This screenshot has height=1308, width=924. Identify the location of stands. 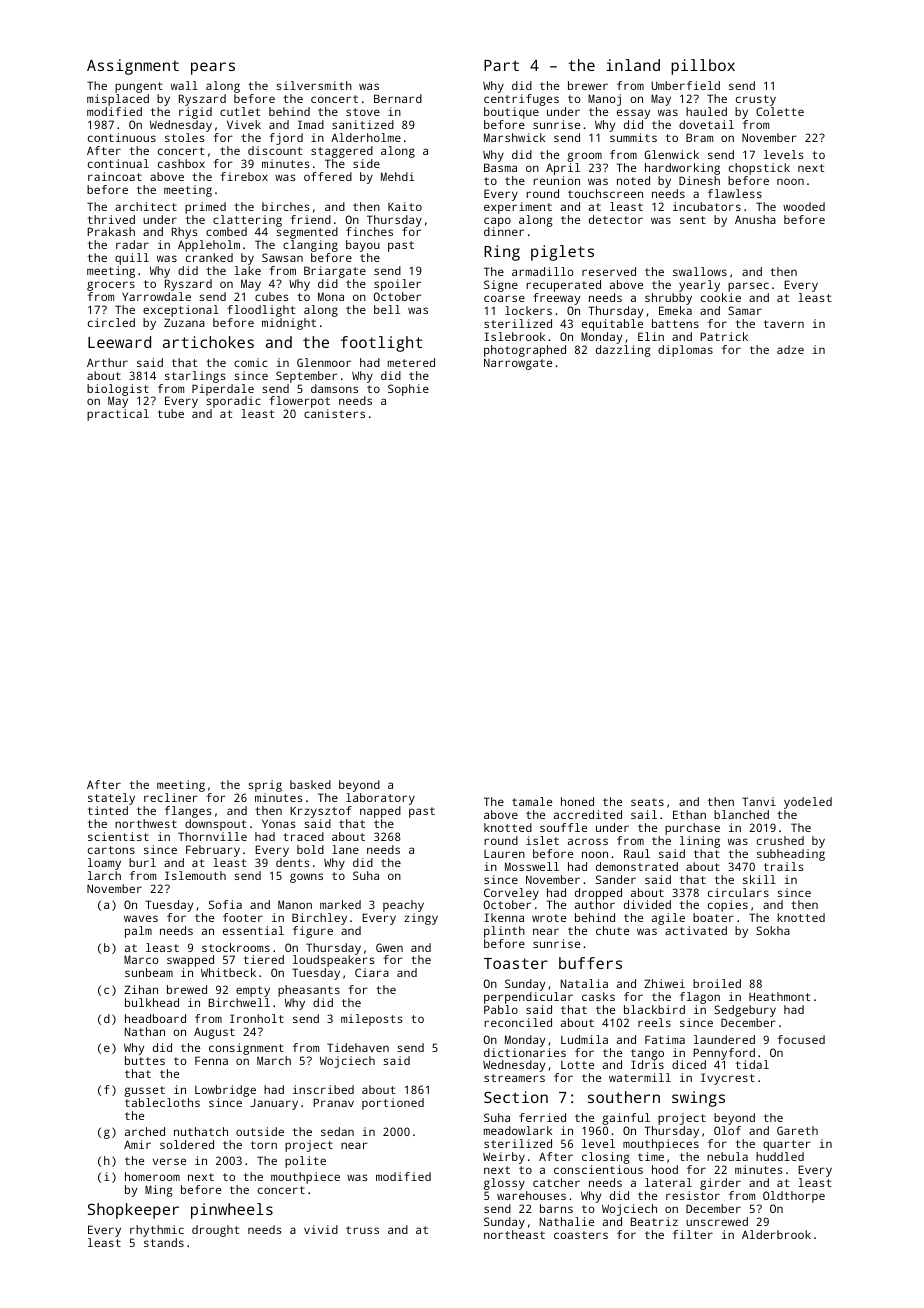
(164, 1242).
